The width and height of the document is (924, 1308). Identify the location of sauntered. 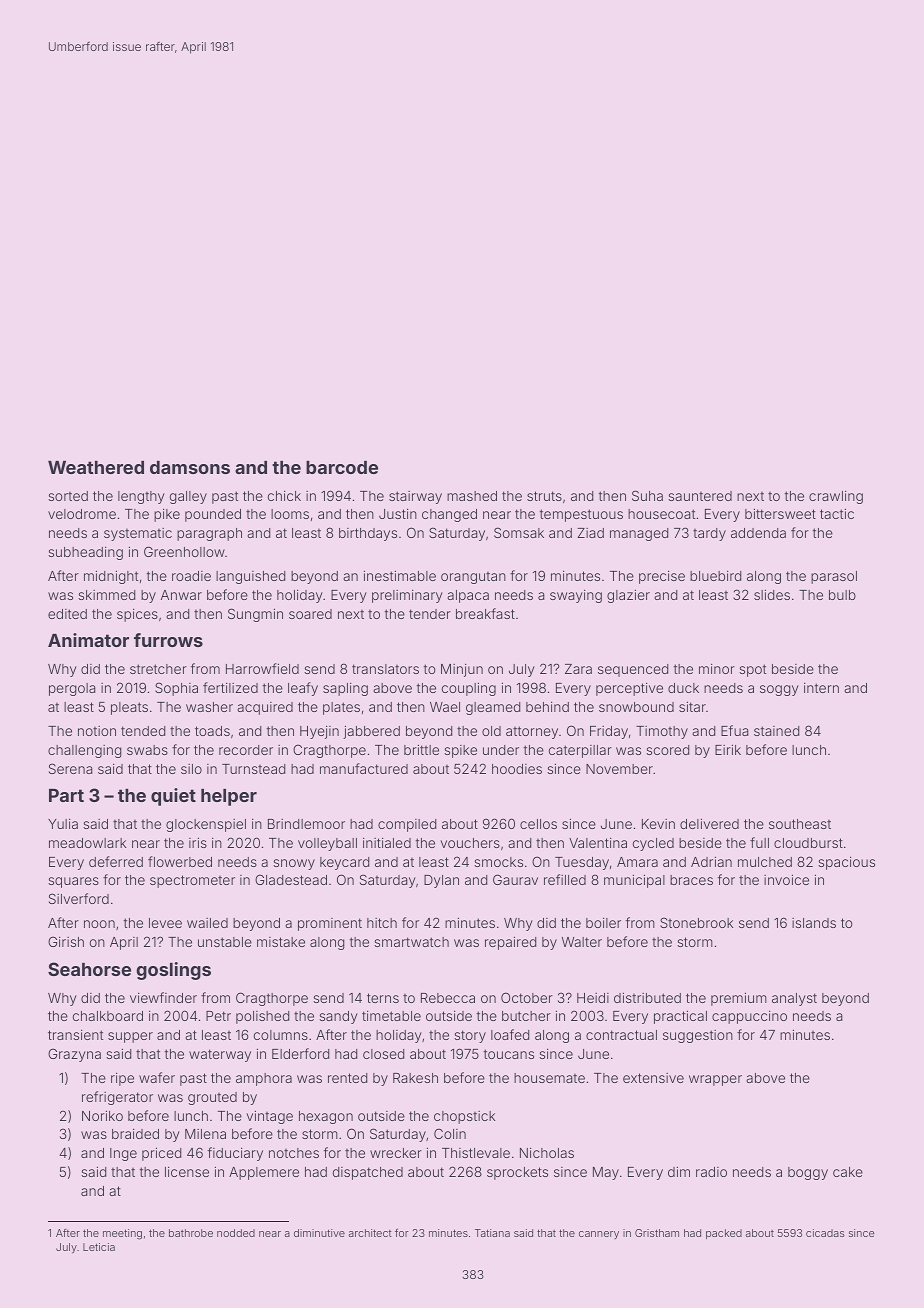
(700, 496).
